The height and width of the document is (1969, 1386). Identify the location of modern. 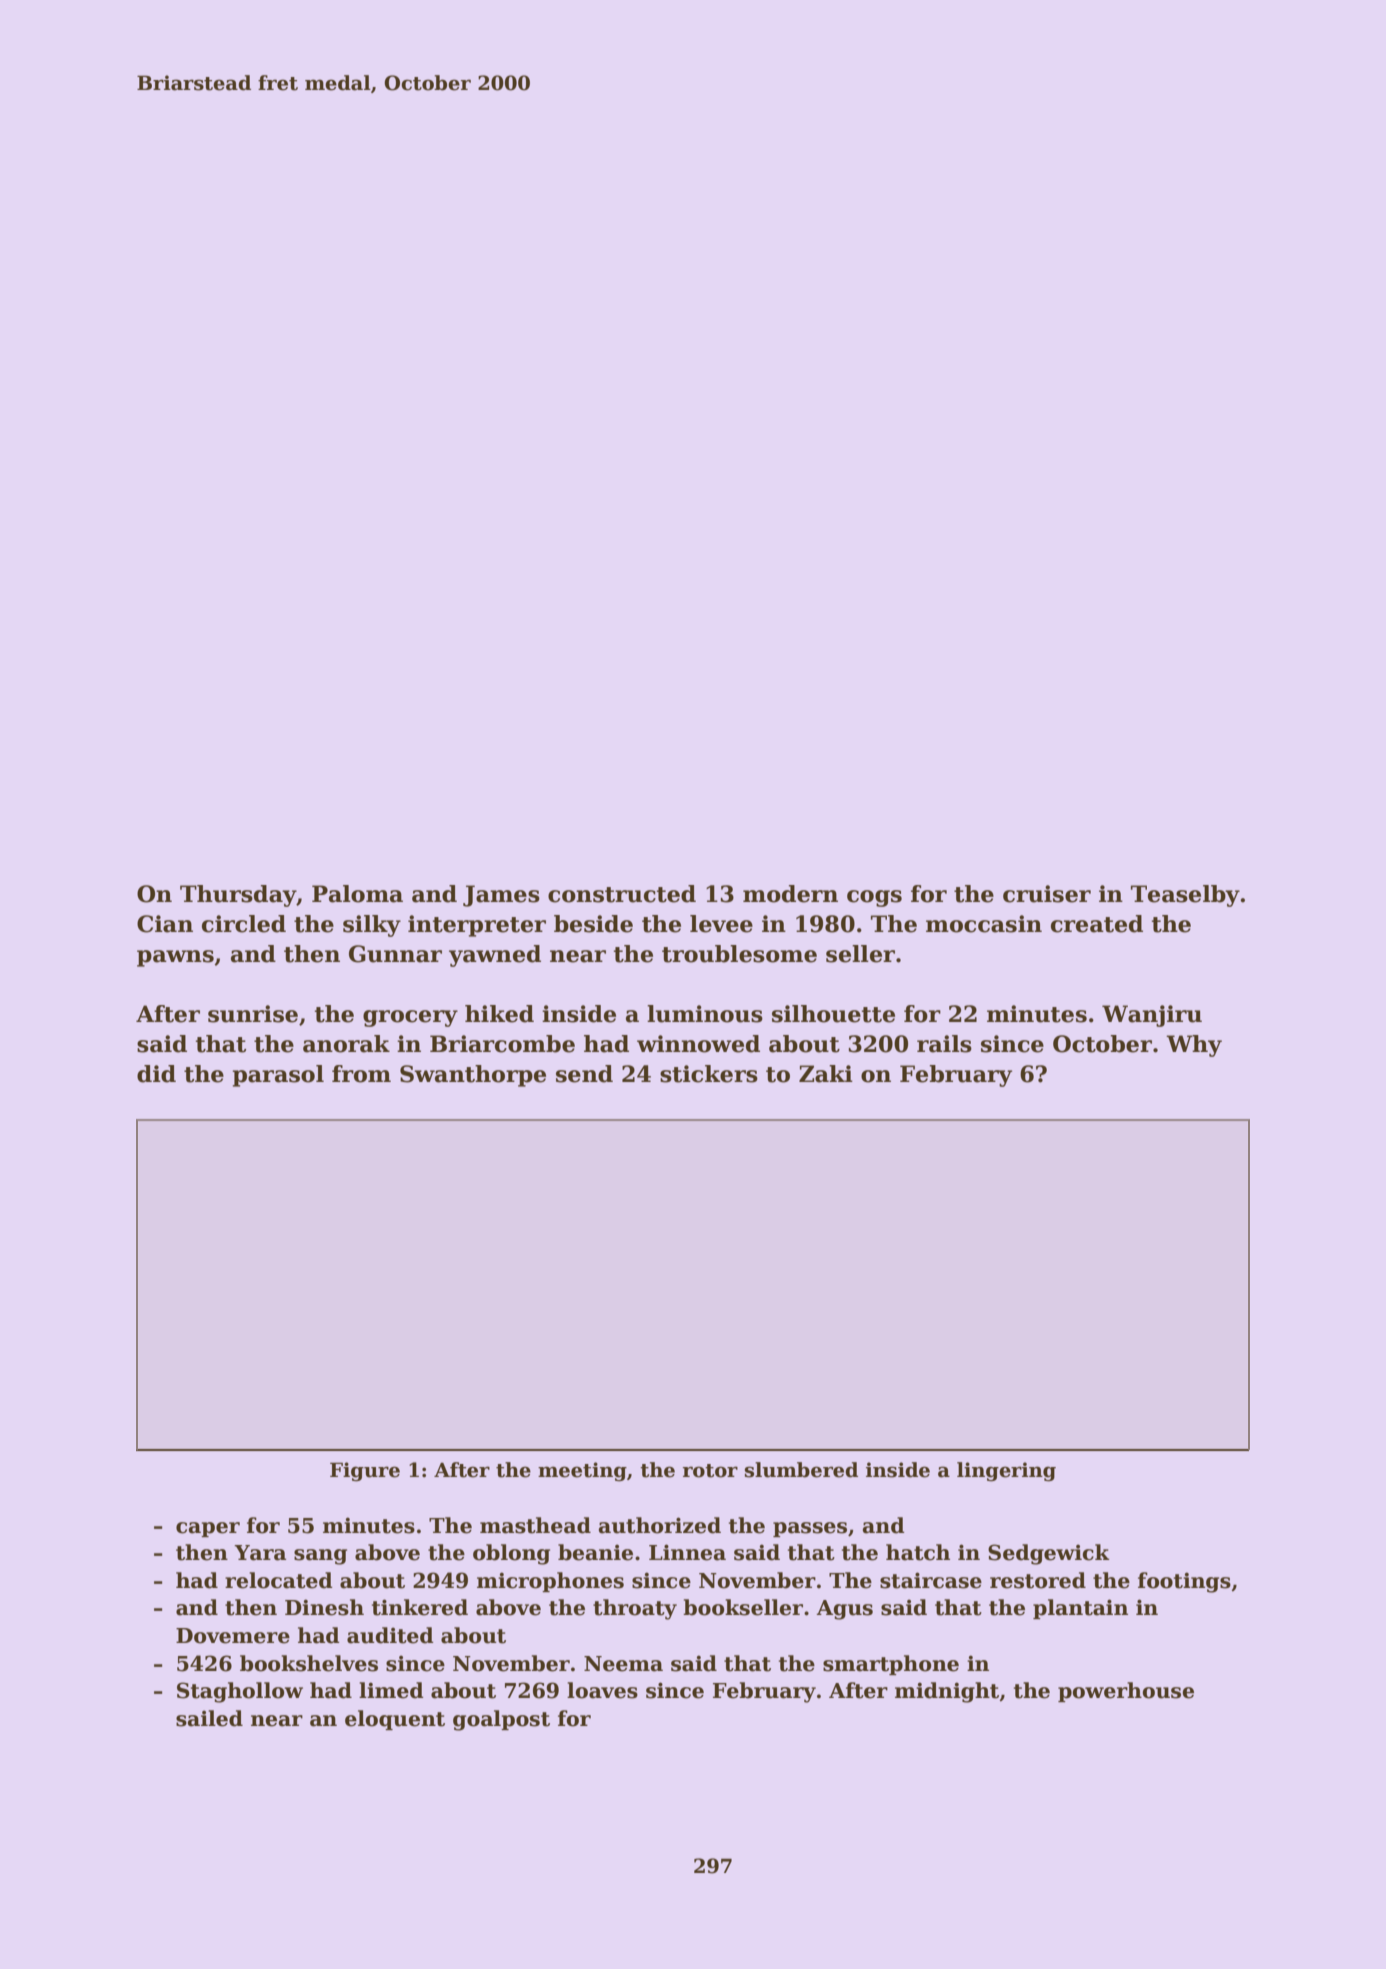
(790, 894).
